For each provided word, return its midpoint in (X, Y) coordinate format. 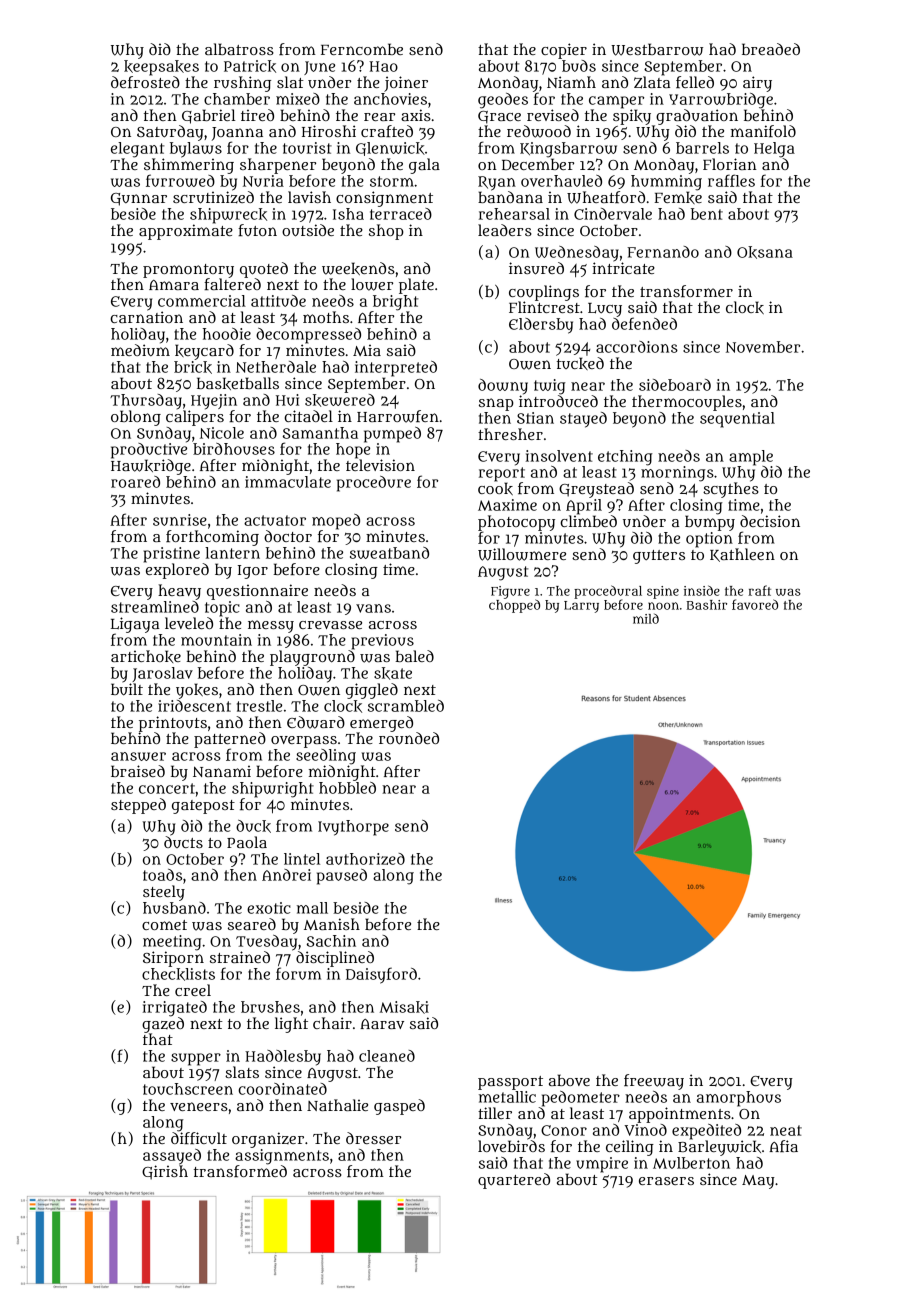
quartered (514, 1181)
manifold (763, 131)
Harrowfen (398, 416)
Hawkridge (151, 467)
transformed (240, 1171)
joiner (406, 84)
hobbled (347, 788)
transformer (686, 291)
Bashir (707, 605)
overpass (304, 742)
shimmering (189, 166)
